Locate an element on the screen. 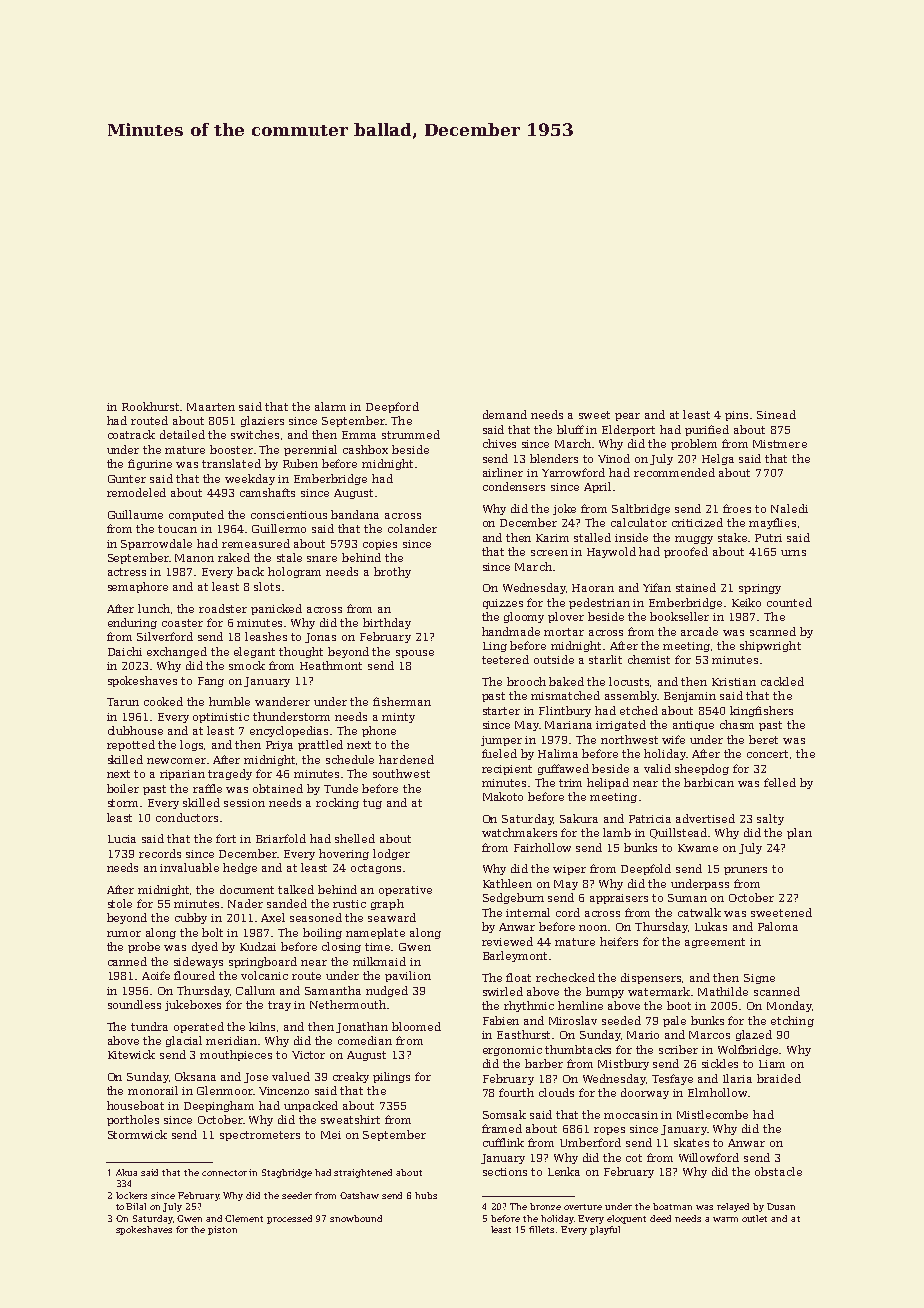 The height and width of the screenshot is (1308, 924). time is located at coordinates (378, 947).
